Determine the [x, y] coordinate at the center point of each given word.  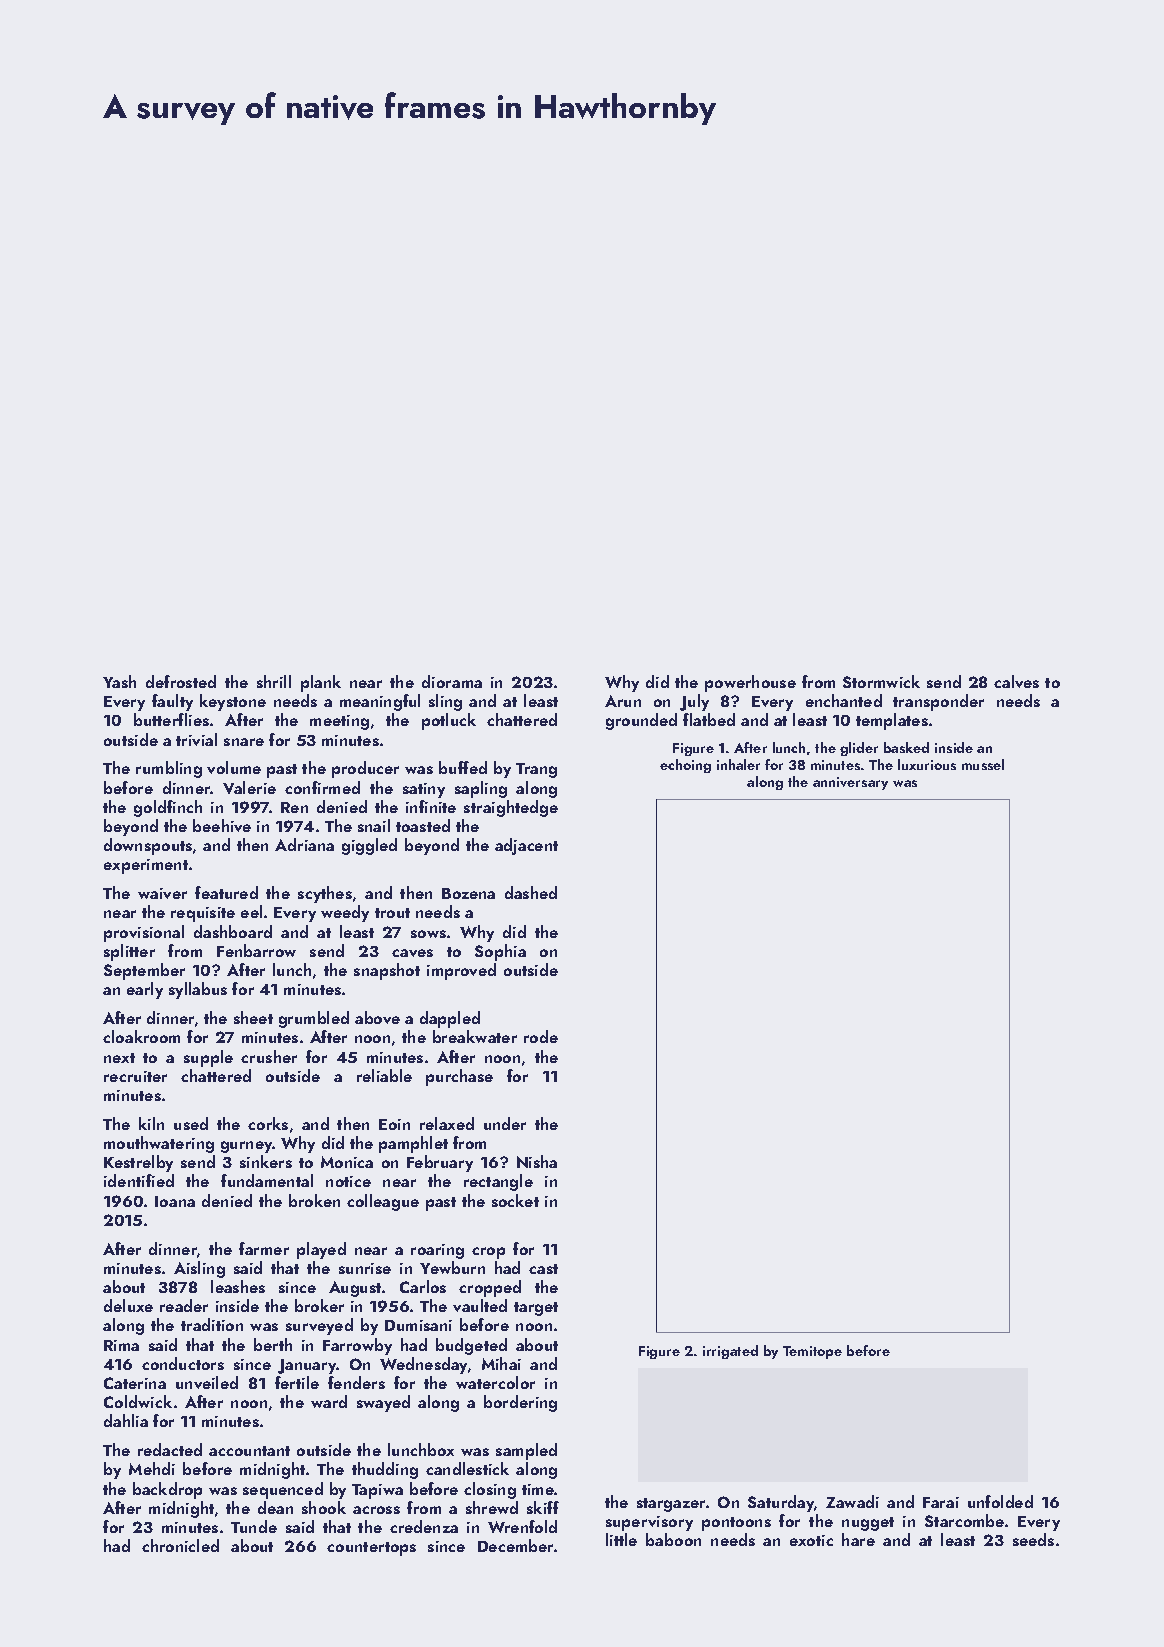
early [145, 990]
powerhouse [750, 683]
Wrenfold [522, 1526]
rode [541, 1036]
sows [428, 934]
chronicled [180, 1545]
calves [1016, 681]
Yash [119, 681]
